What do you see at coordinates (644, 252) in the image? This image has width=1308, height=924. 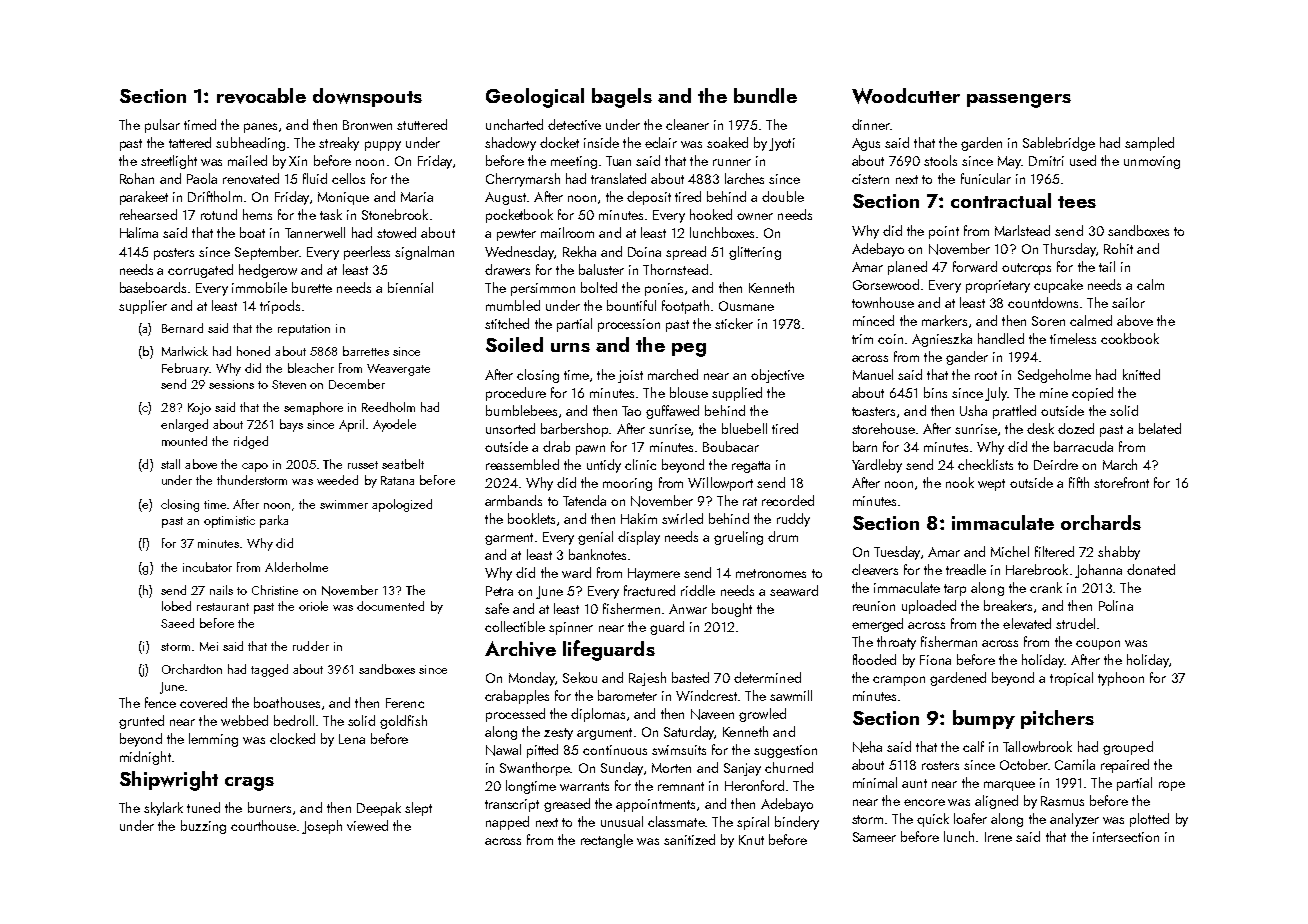 I see `Doina` at bounding box center [644, 252].
